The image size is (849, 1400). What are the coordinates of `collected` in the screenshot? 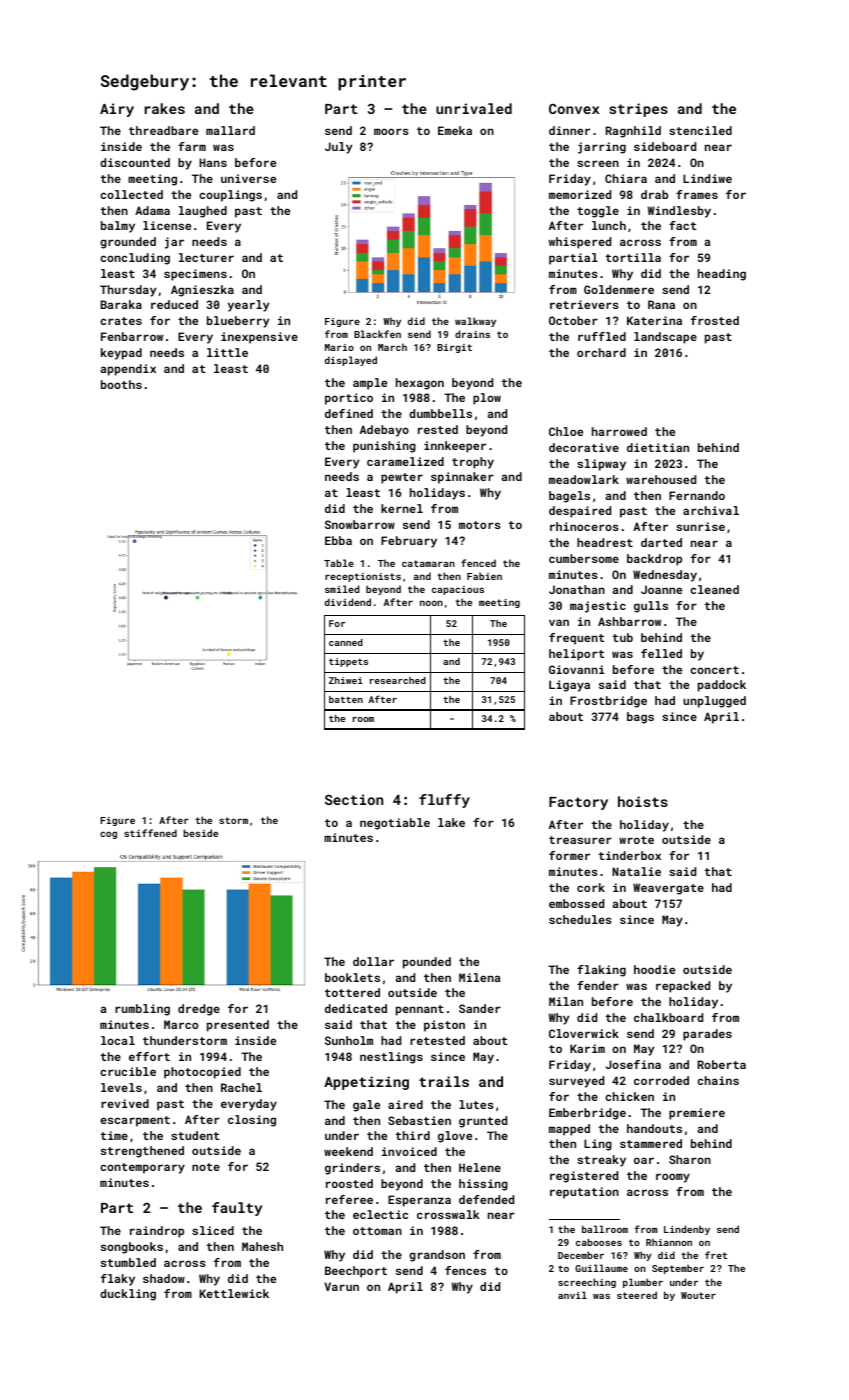 It's located at (131, 194).
